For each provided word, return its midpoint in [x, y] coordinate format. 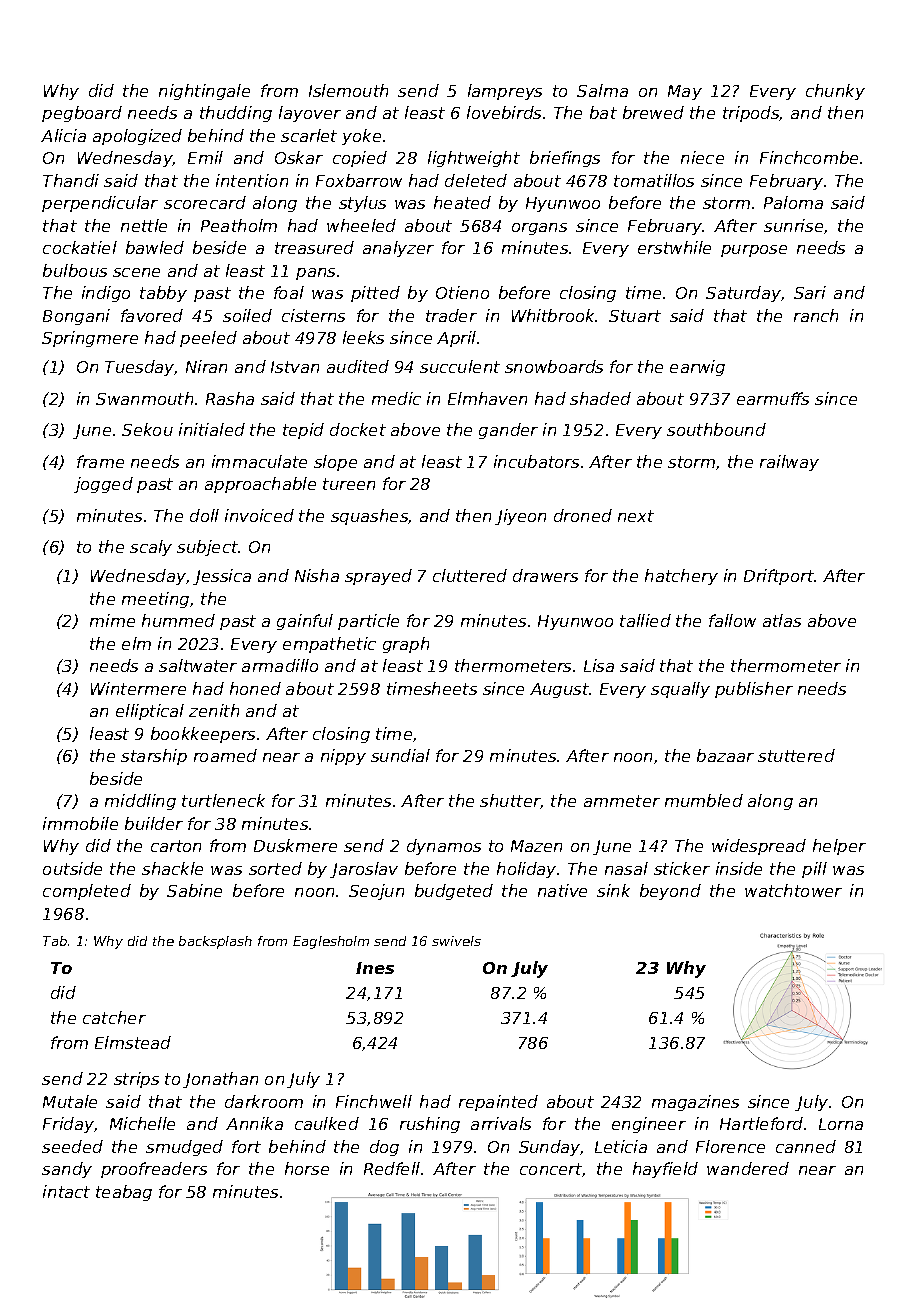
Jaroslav [364, 870]
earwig [697, 368]
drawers [545, 575]
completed [87, 892]
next [636, 516]
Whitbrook [554, 315]
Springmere [90, 339]
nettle [144, 225]
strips [136, 1080]
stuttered [796, 755]
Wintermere [138, 688]
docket [358, 429]
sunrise [793, 225]
